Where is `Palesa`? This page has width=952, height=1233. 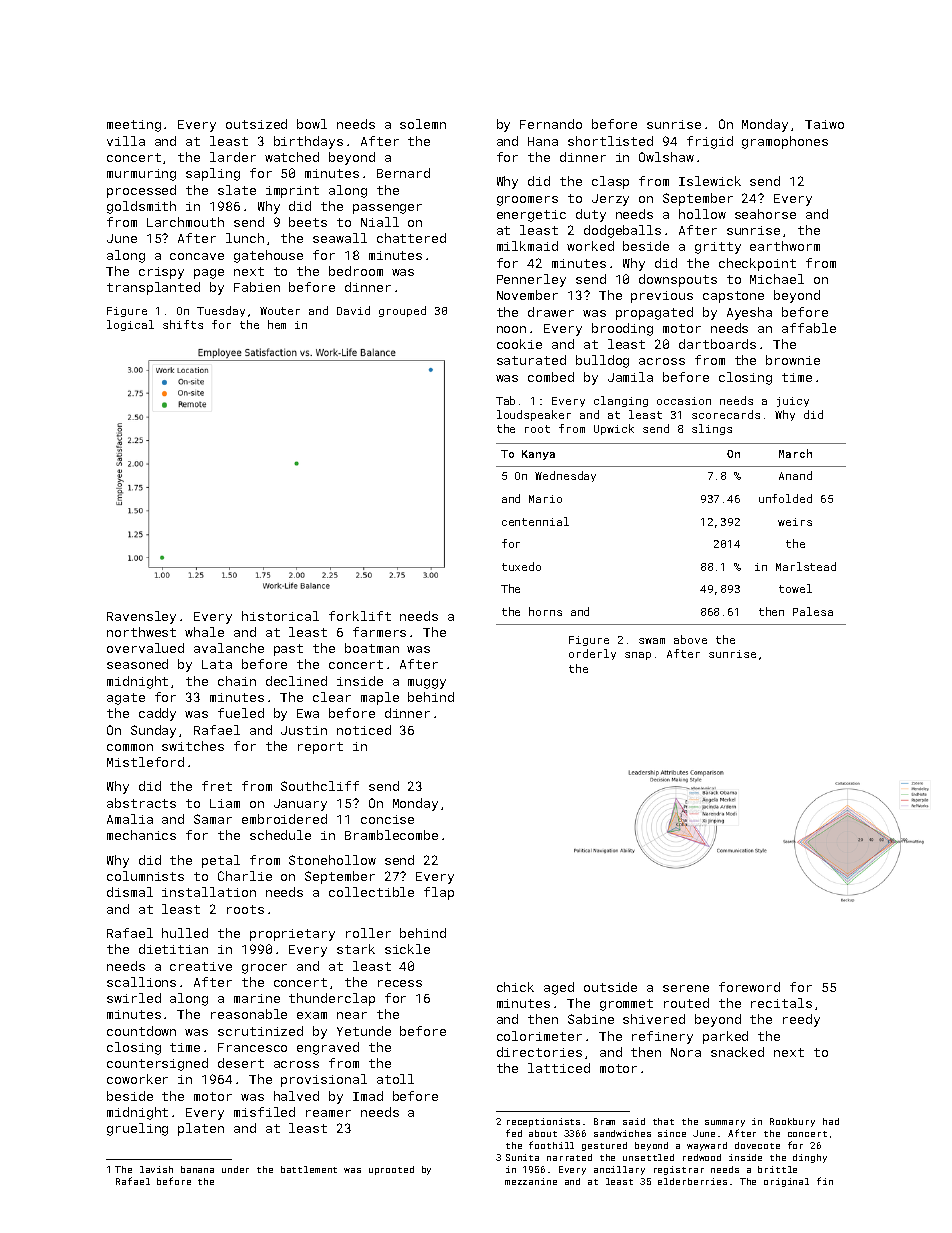
Palesa is located at coordinates (813, 611).
